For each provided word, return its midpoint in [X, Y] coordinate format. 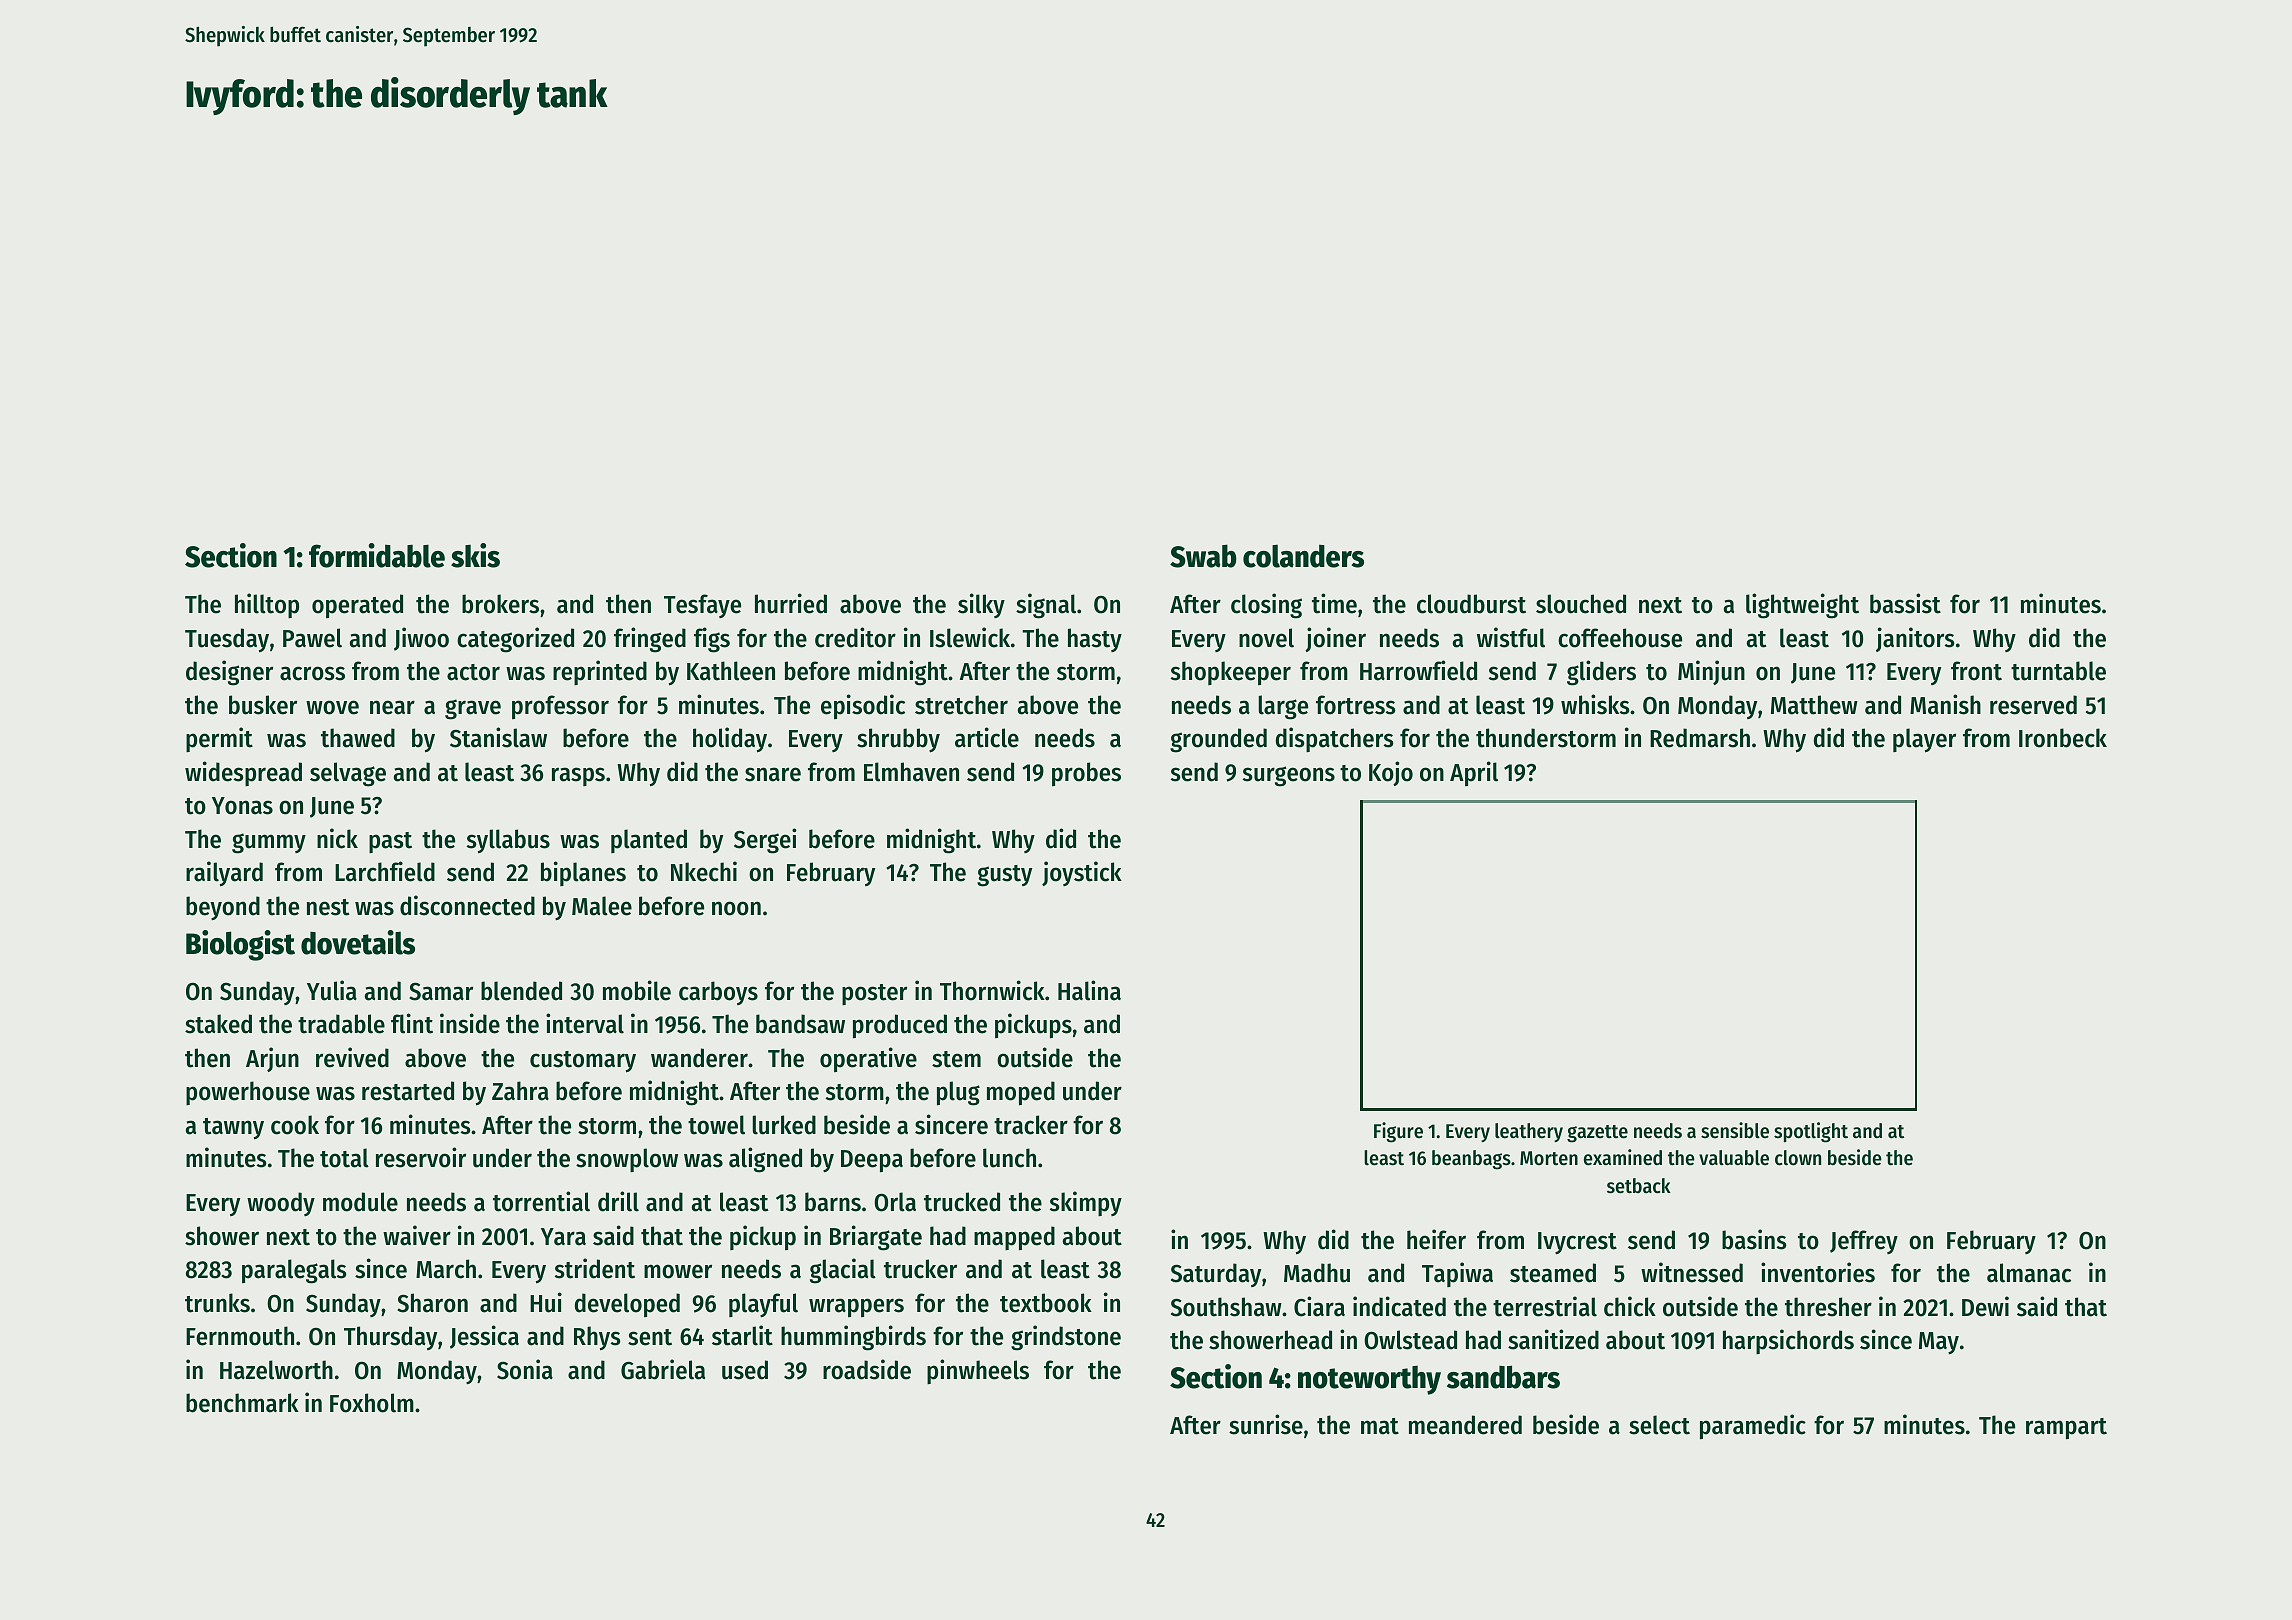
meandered [1465, 1425]
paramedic [1753, 1426]
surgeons [1289, 776]
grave [473, 709]
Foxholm [372, 1403]
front [1976, 671]
